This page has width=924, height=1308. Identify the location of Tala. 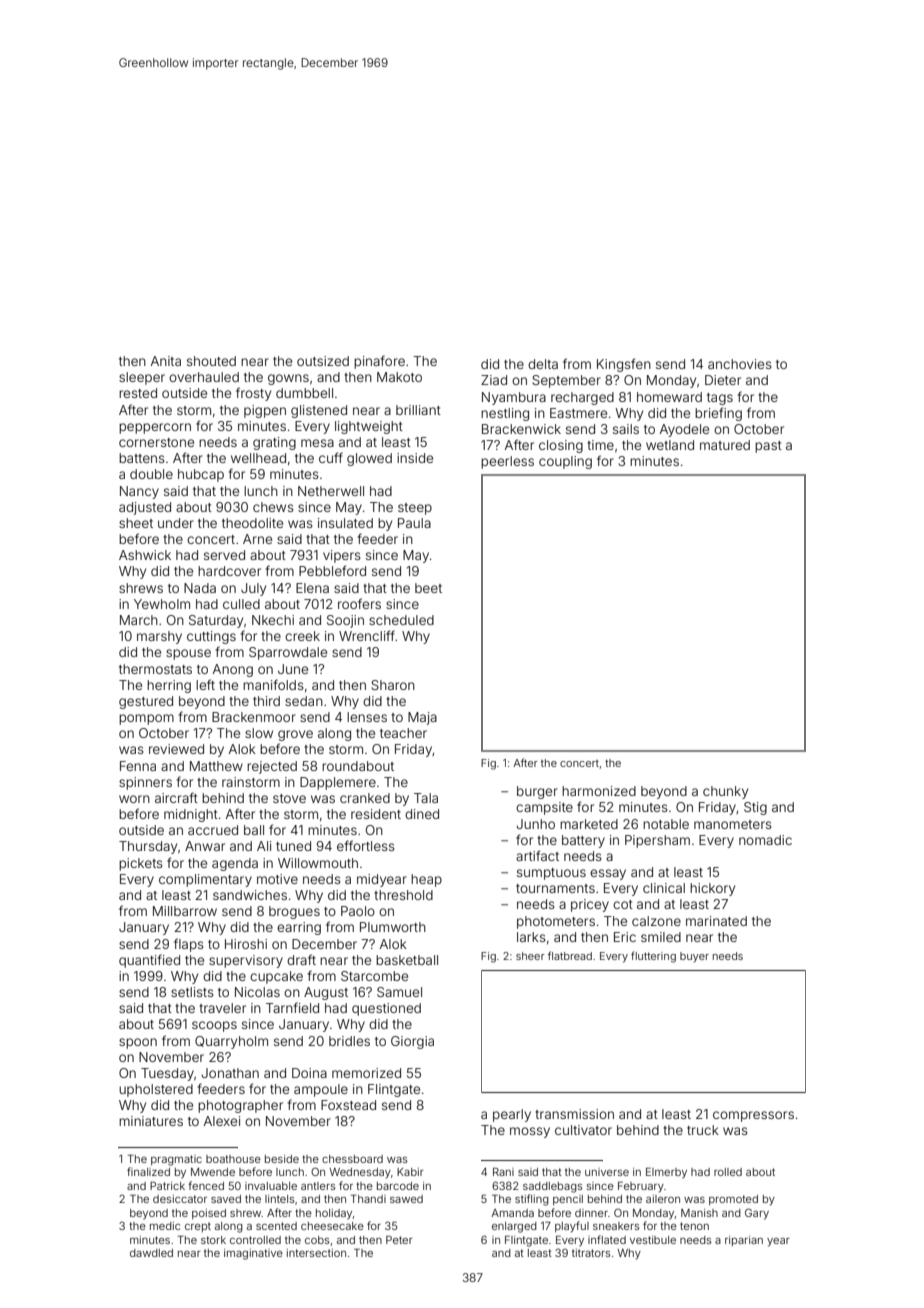
(426, 798).
